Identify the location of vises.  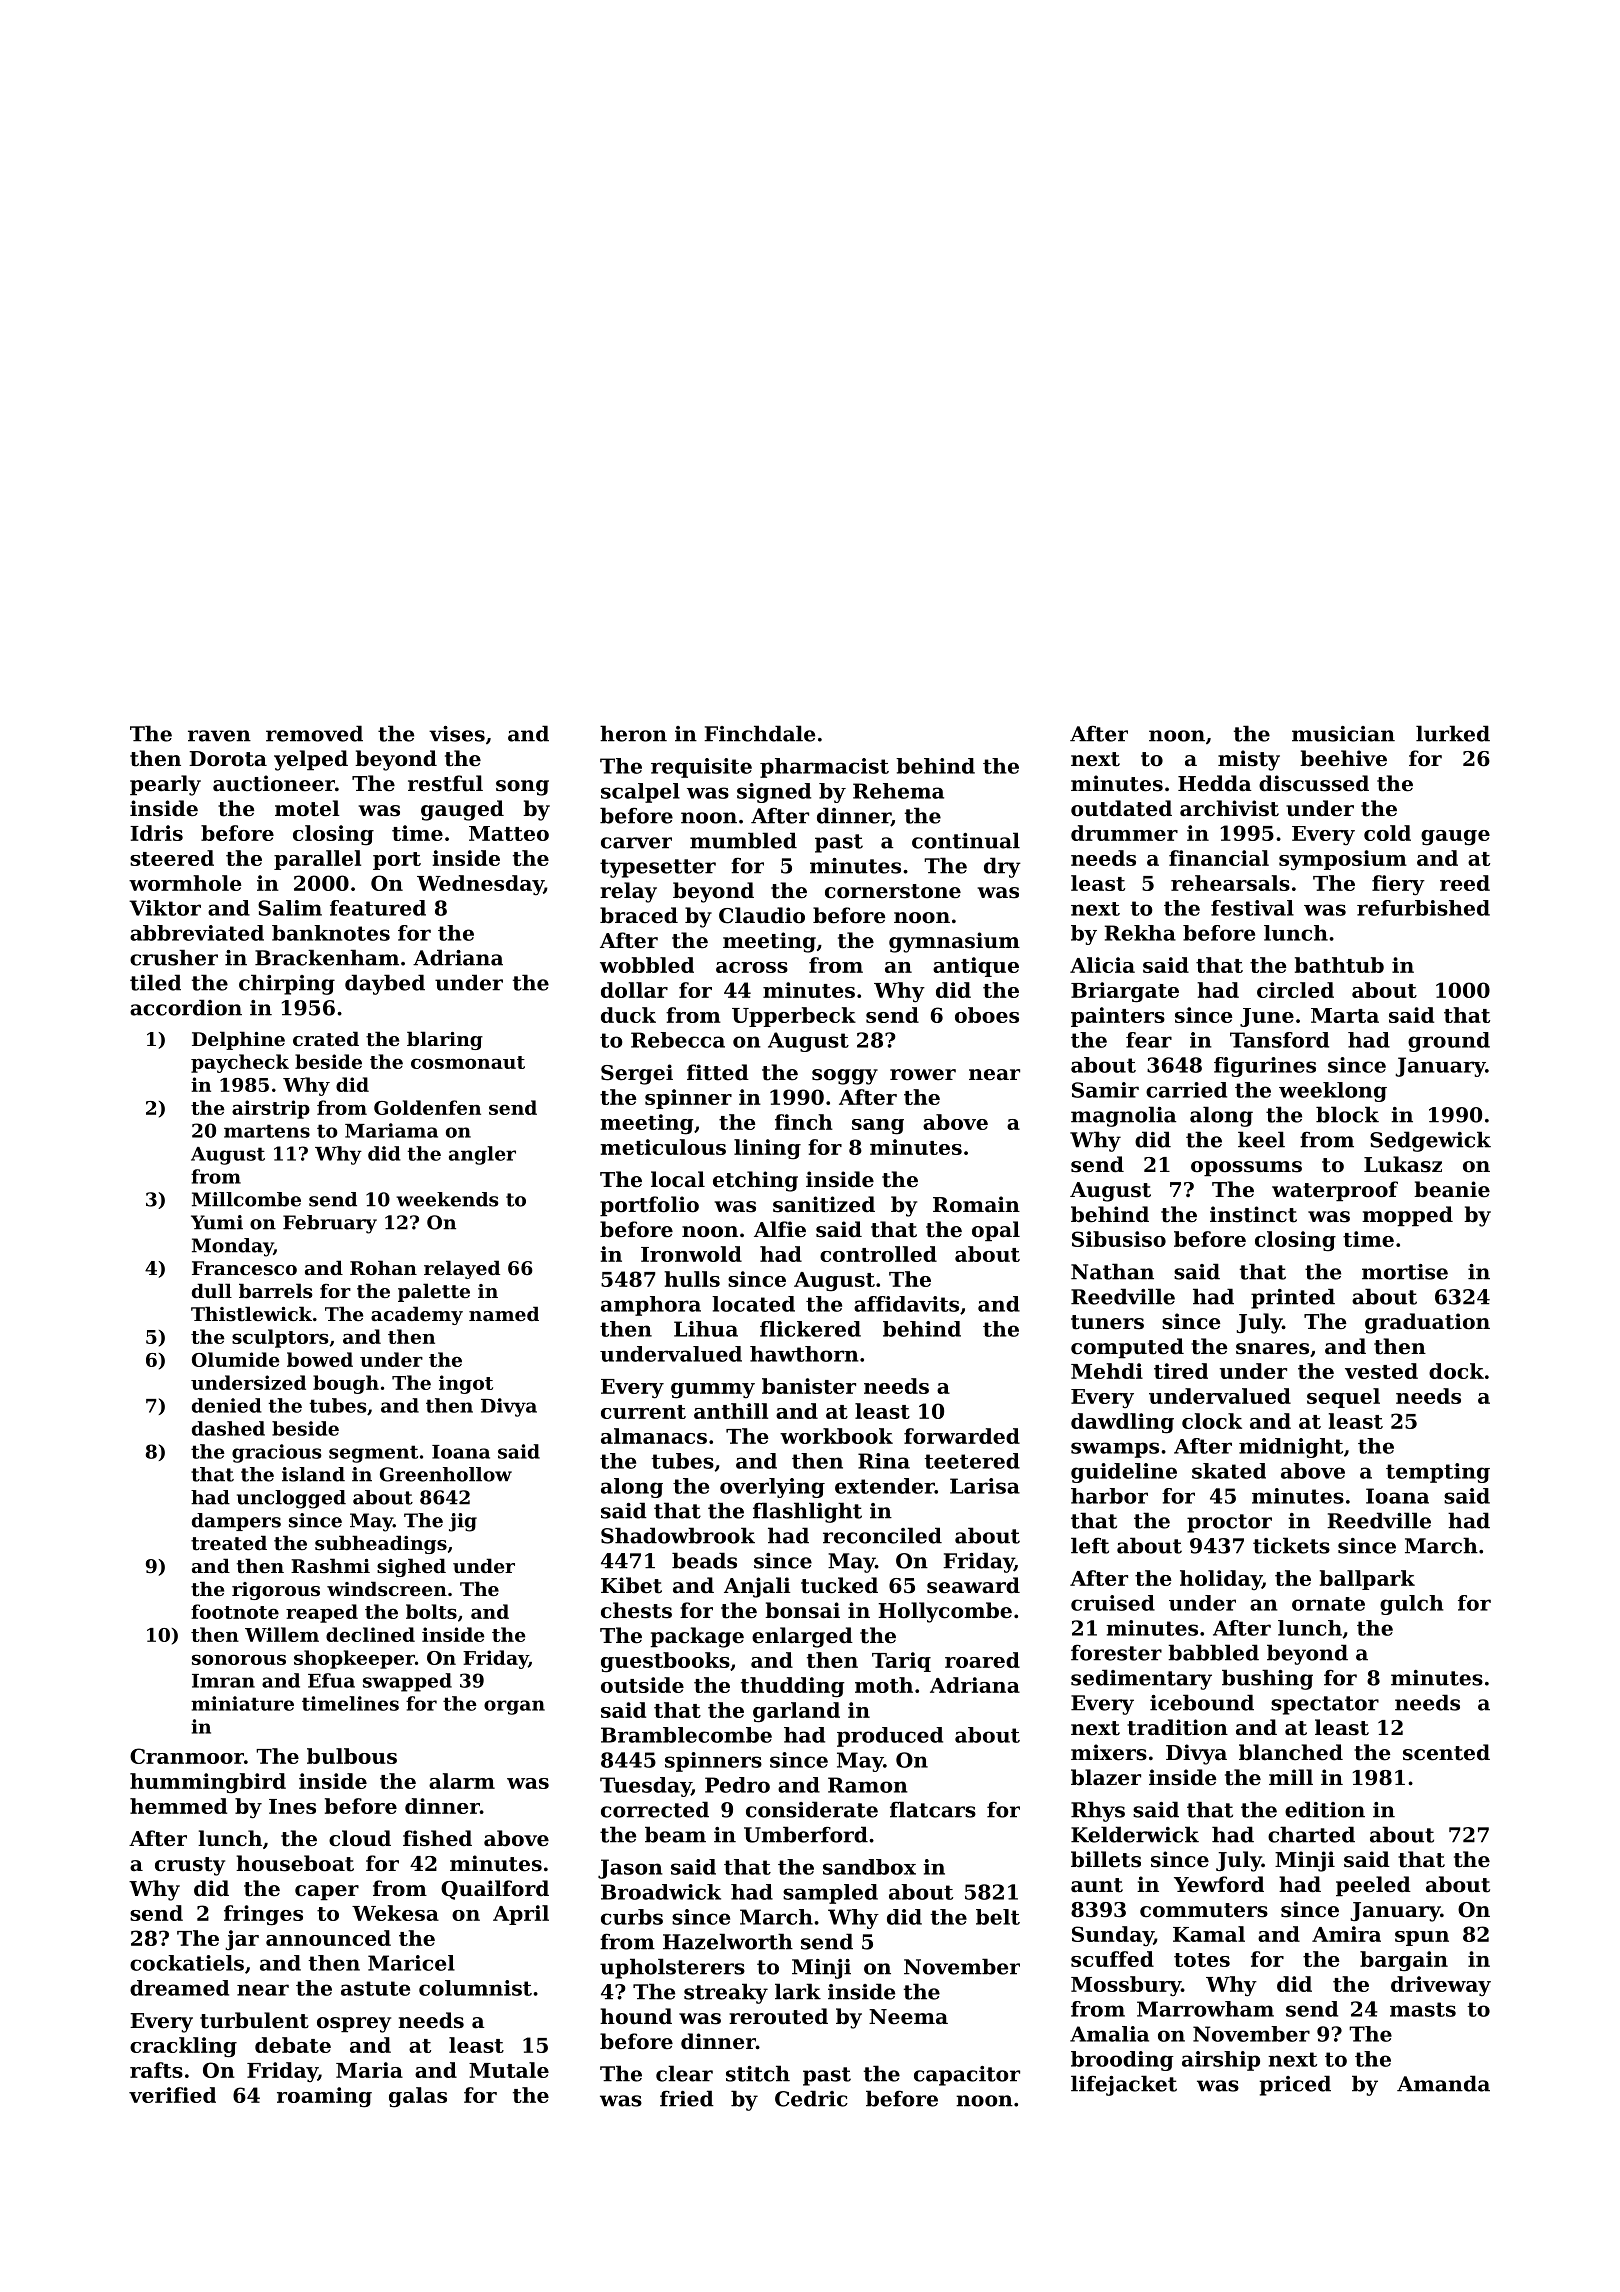
(457, 734).
